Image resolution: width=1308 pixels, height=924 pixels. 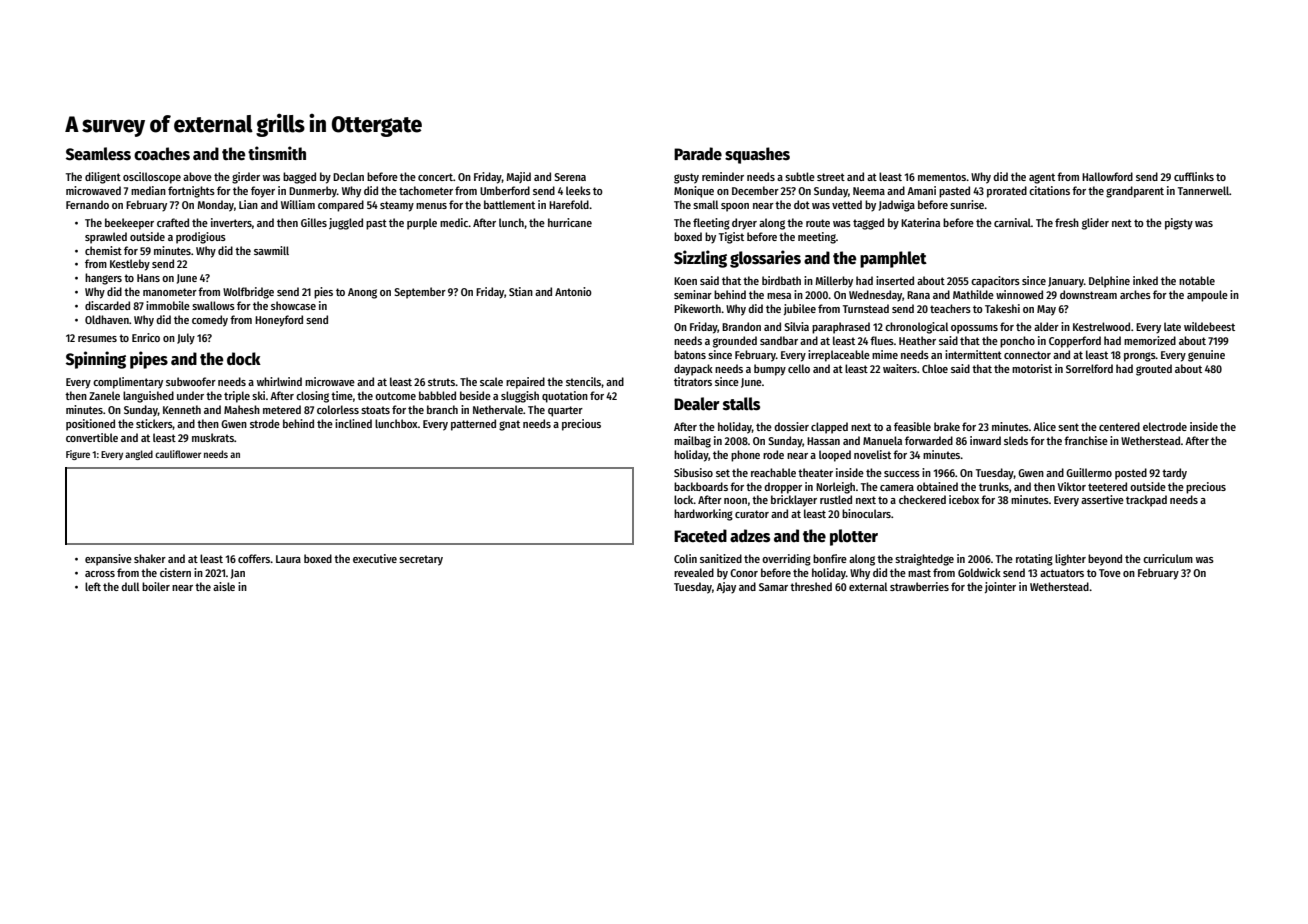 What do you see at coordinates (967, 204) in the screenshot?
I see `sunrise` at bounding box center [967, 204].
